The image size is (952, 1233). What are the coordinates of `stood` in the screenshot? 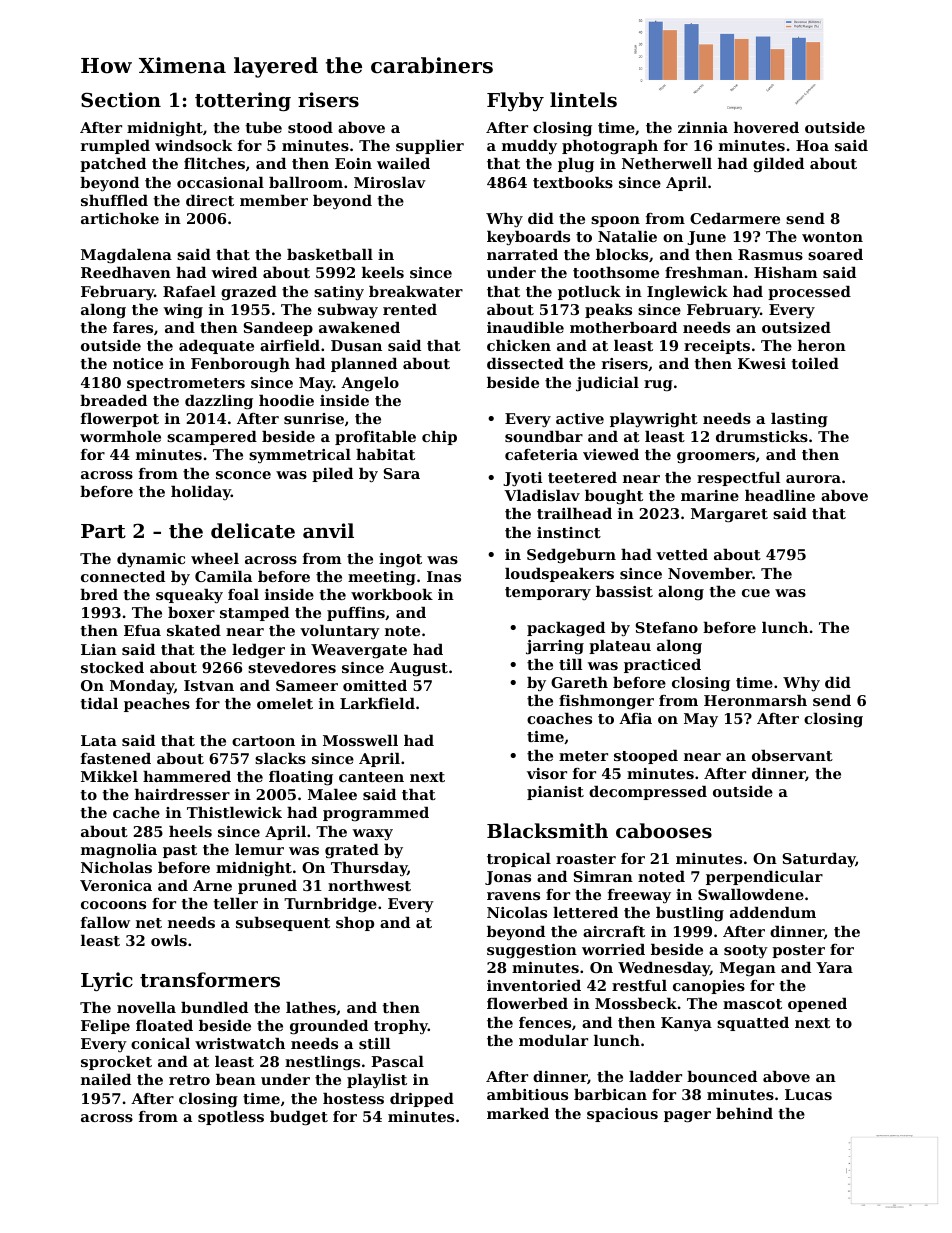 It's located at (310, 127).
